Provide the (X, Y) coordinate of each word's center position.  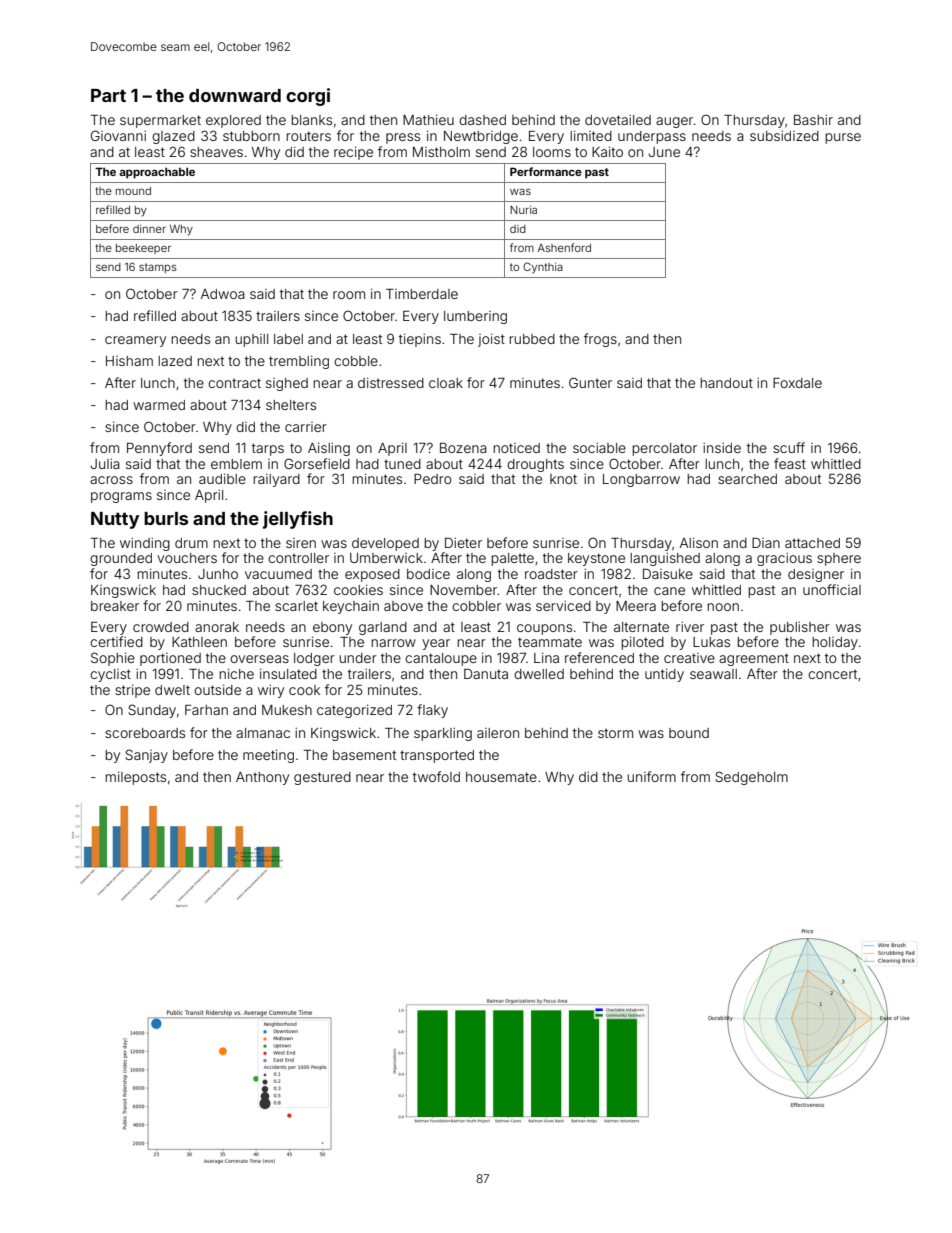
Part (108, 95)
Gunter (590, 382)
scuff (789, 447)
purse (843, 138)
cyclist (110, 675)
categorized (354, 711)
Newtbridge (481, 137)
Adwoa (223, 294)
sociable (599, 448)
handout (726, 383)
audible (222, 479)
